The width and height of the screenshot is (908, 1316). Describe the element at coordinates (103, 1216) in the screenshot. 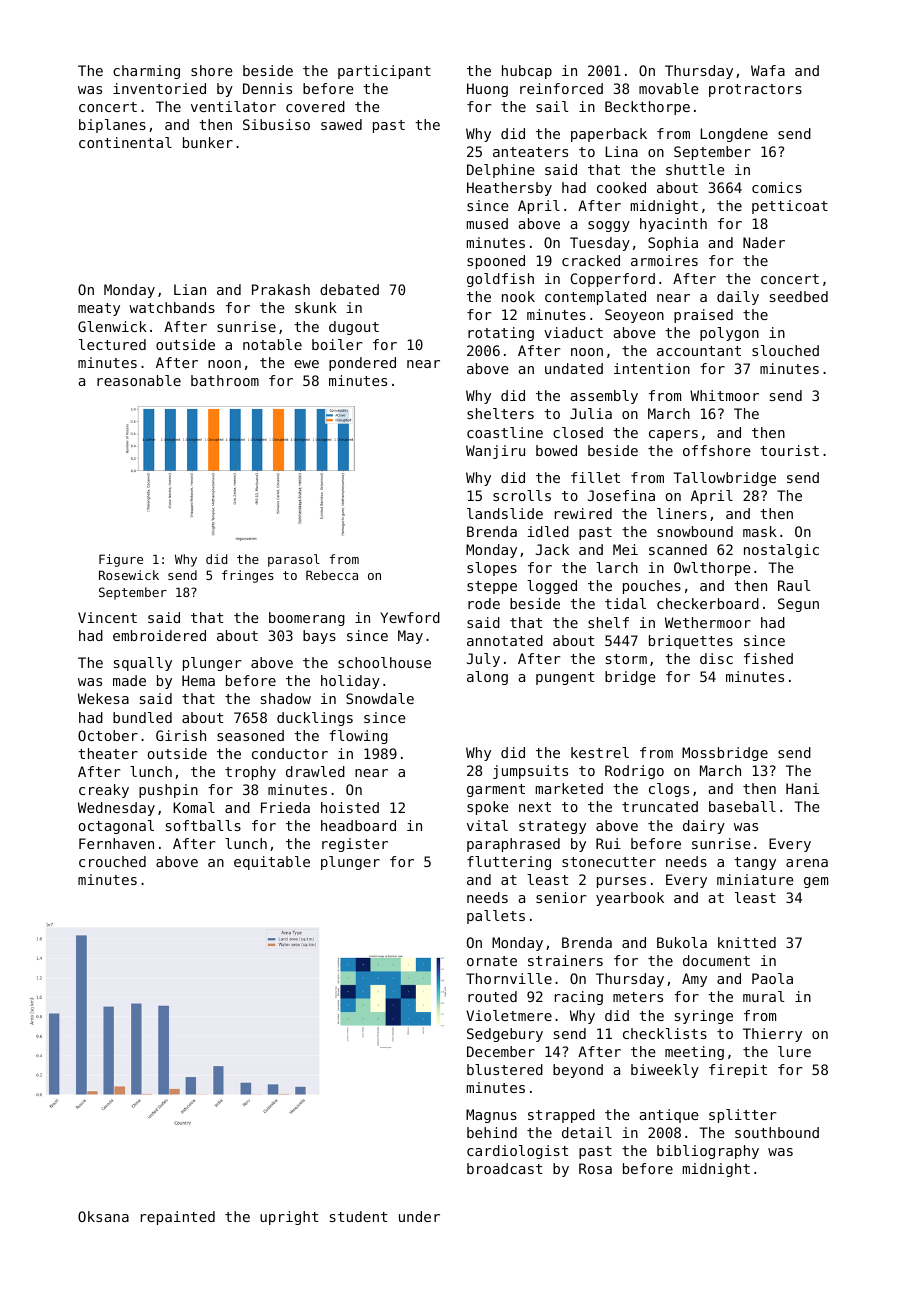

I see `Oksana` at that location.
